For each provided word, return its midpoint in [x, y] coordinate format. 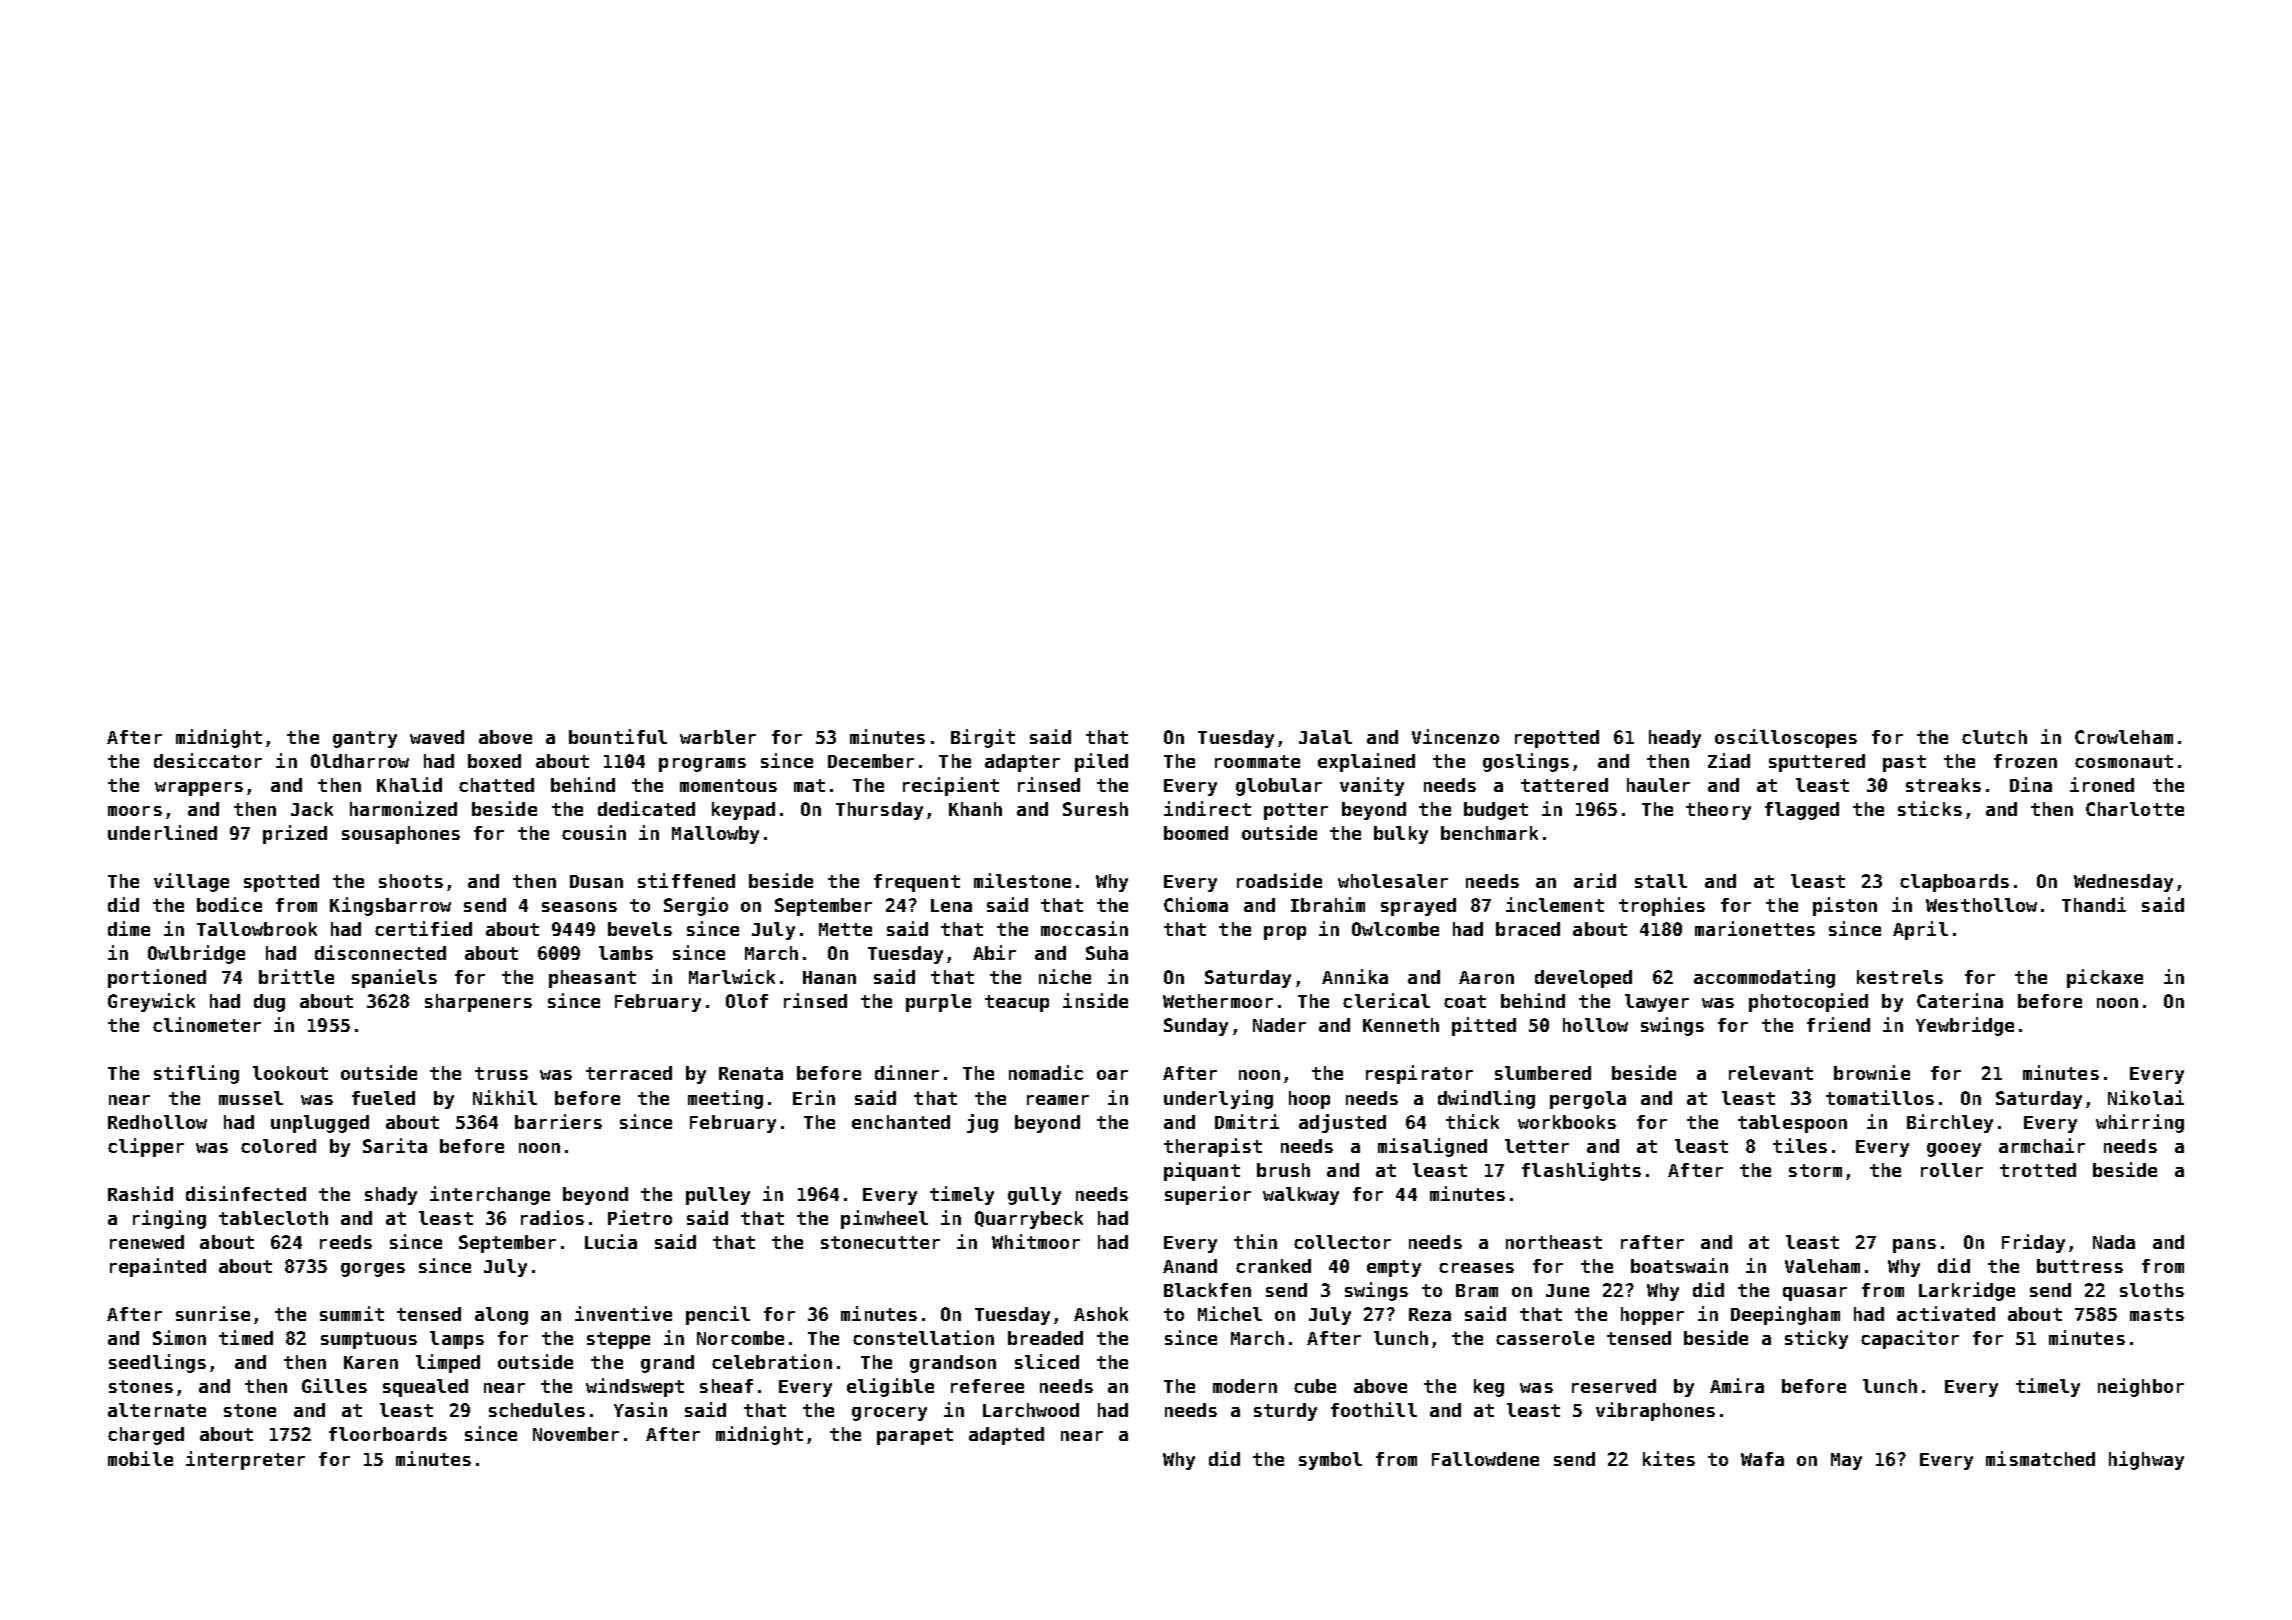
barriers [558, 1121]
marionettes [1755, 928]
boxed [494, 761]
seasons [579, 907]
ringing [169, 1219]
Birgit [983, 738]
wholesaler [1393, 881]
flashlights [1581, 1171]
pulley [718, 1196]
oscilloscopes [1786, 738]
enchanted [901, 1122]
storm [1815, 1170]
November [576, 1434]
